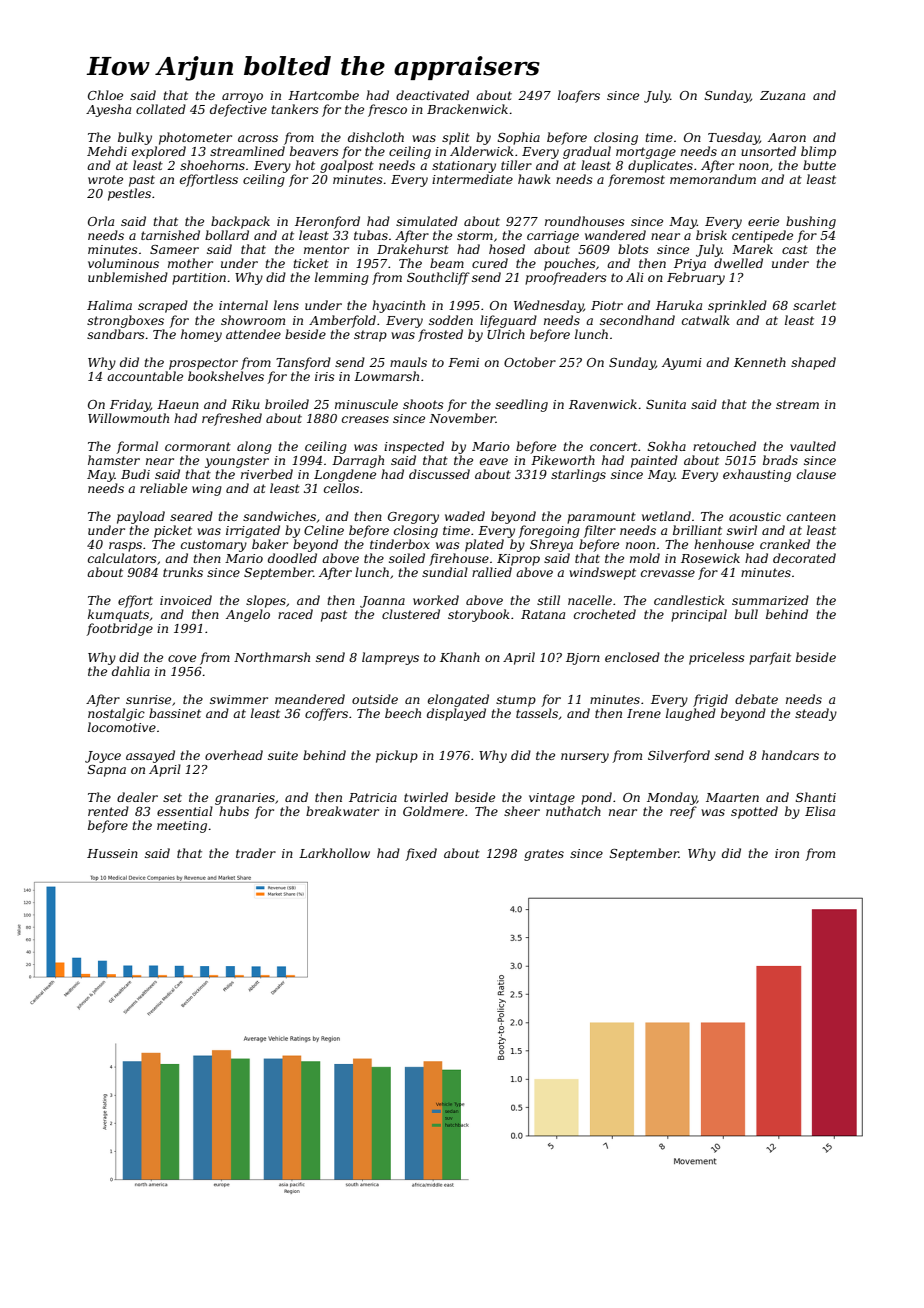  Describe the element at coordinates (782, 96) in the image. I see `Zuzana` at that location.
